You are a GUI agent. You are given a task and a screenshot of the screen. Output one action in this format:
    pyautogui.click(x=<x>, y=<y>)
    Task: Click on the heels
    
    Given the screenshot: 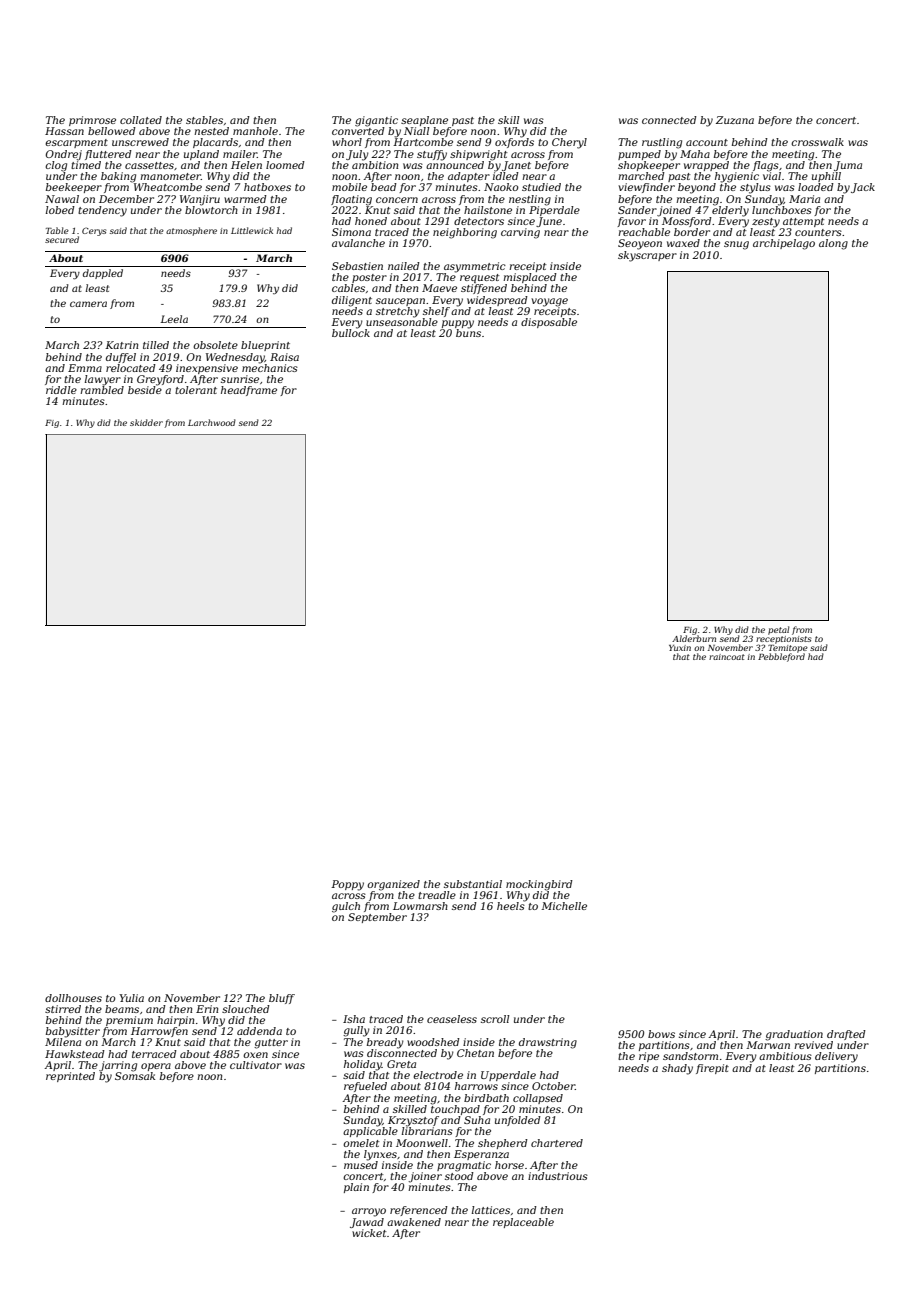 What is the action you would take?
    pyautogui.click(x=511, y=906)
